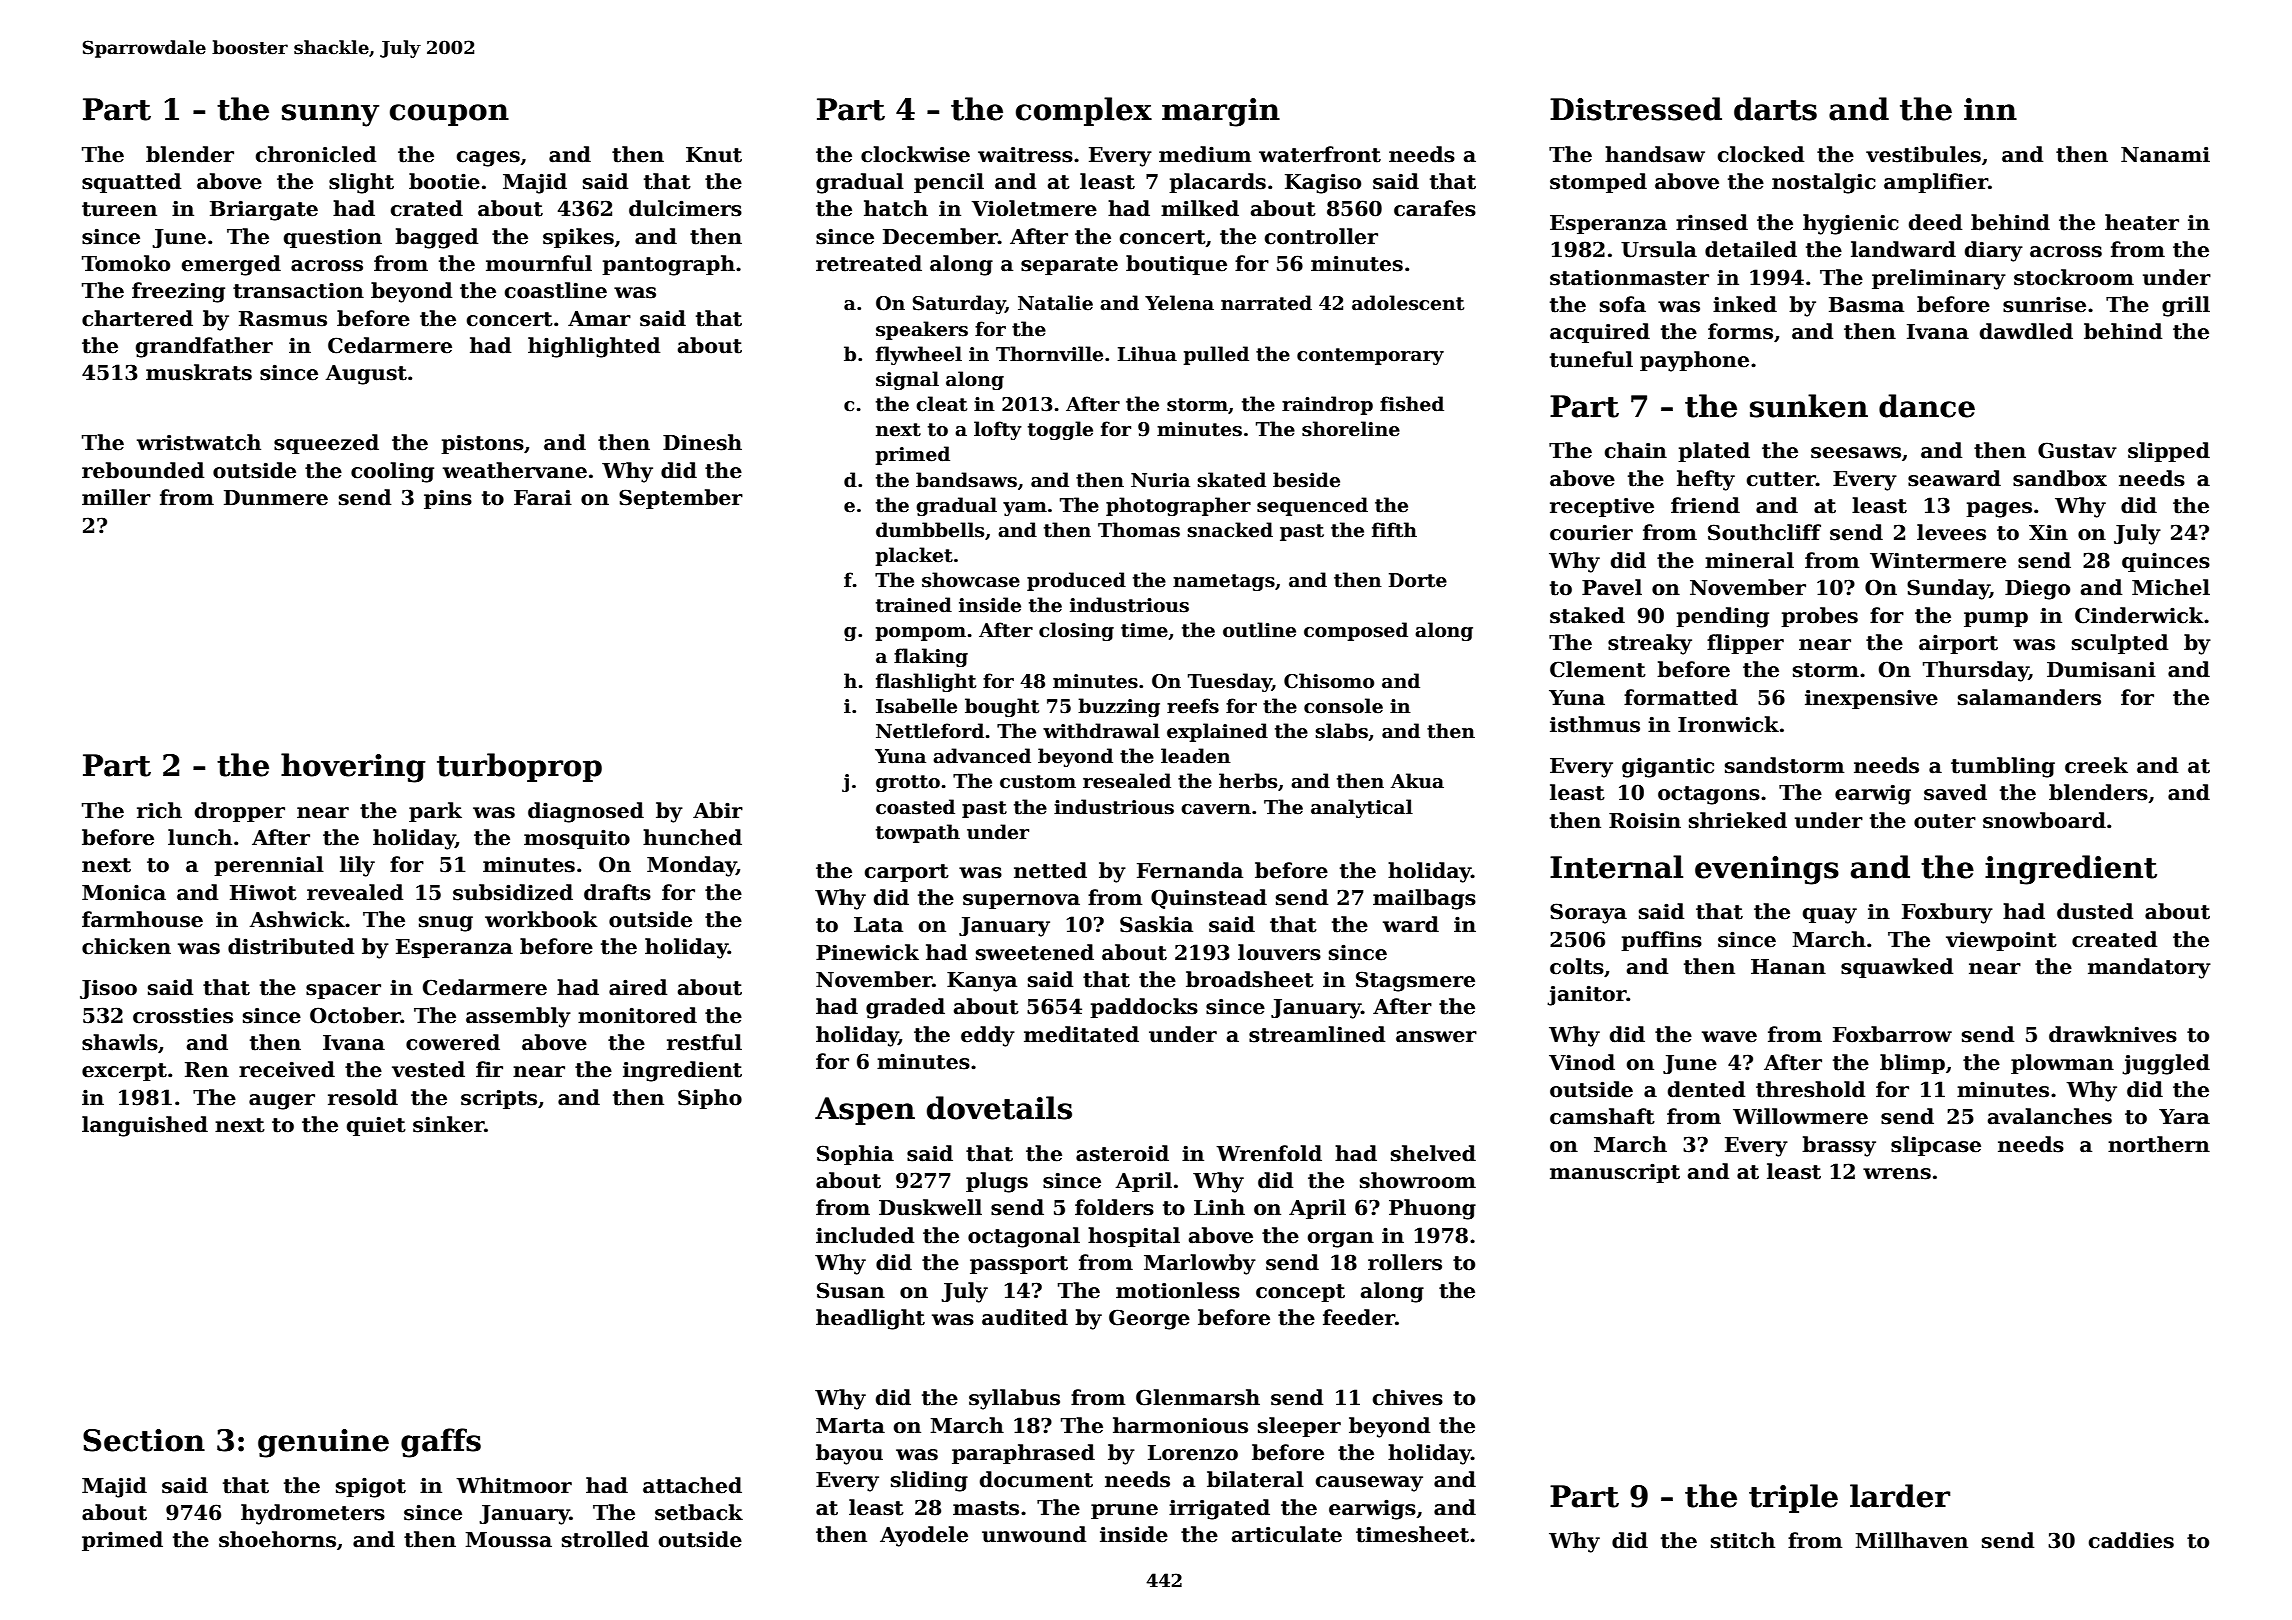  What do you see at coordinates (926, 682) in the screenshot?
I see `flashlight` at bounding box center [926, 682].
